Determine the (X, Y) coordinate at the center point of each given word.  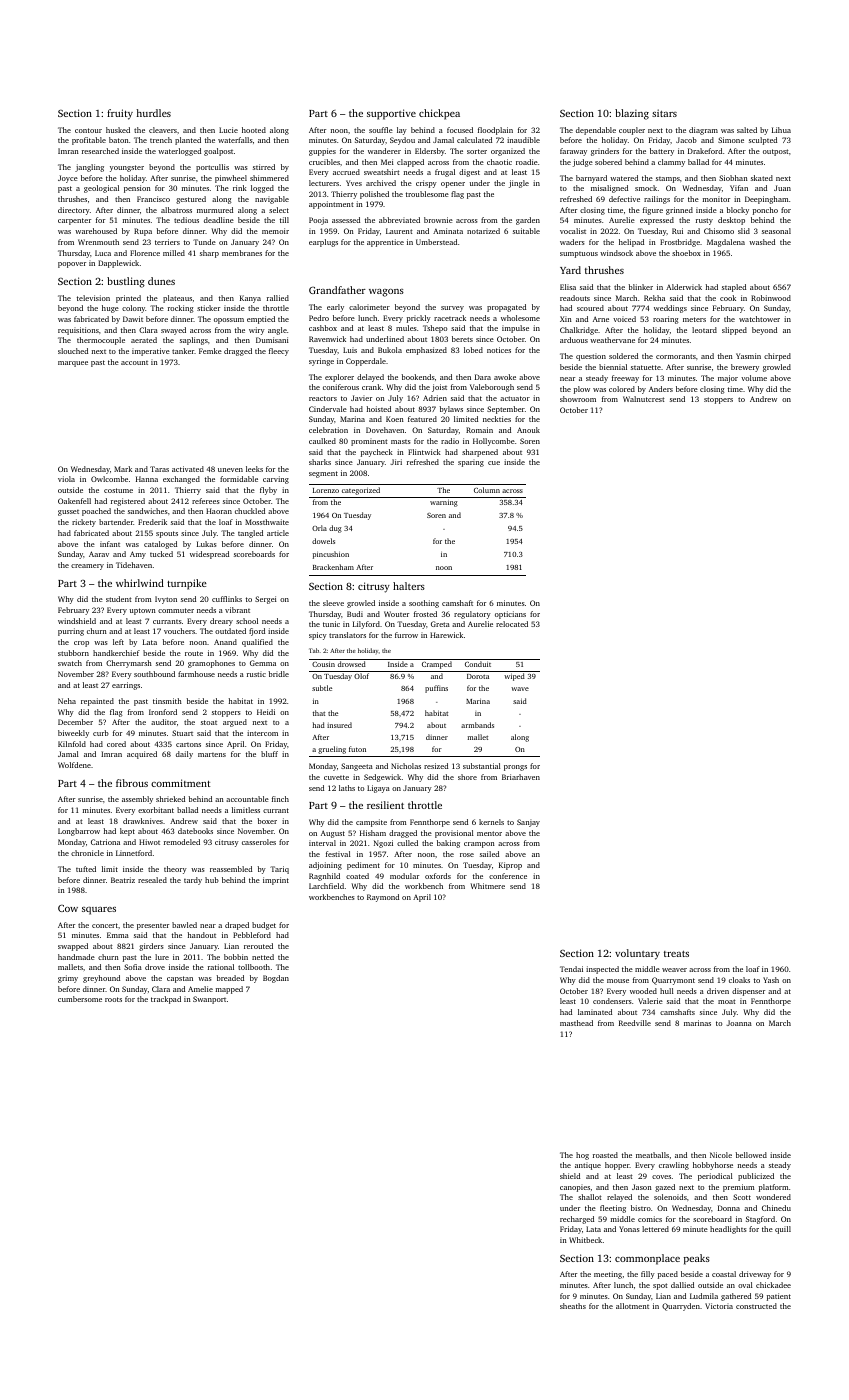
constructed (756, 1306)
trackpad (166, 1000)
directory (74, 211)
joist (439, 388)
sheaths (573, 1306)
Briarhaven (521, 777)
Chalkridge (579, 331)
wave (520, 689)
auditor (164, 722)
